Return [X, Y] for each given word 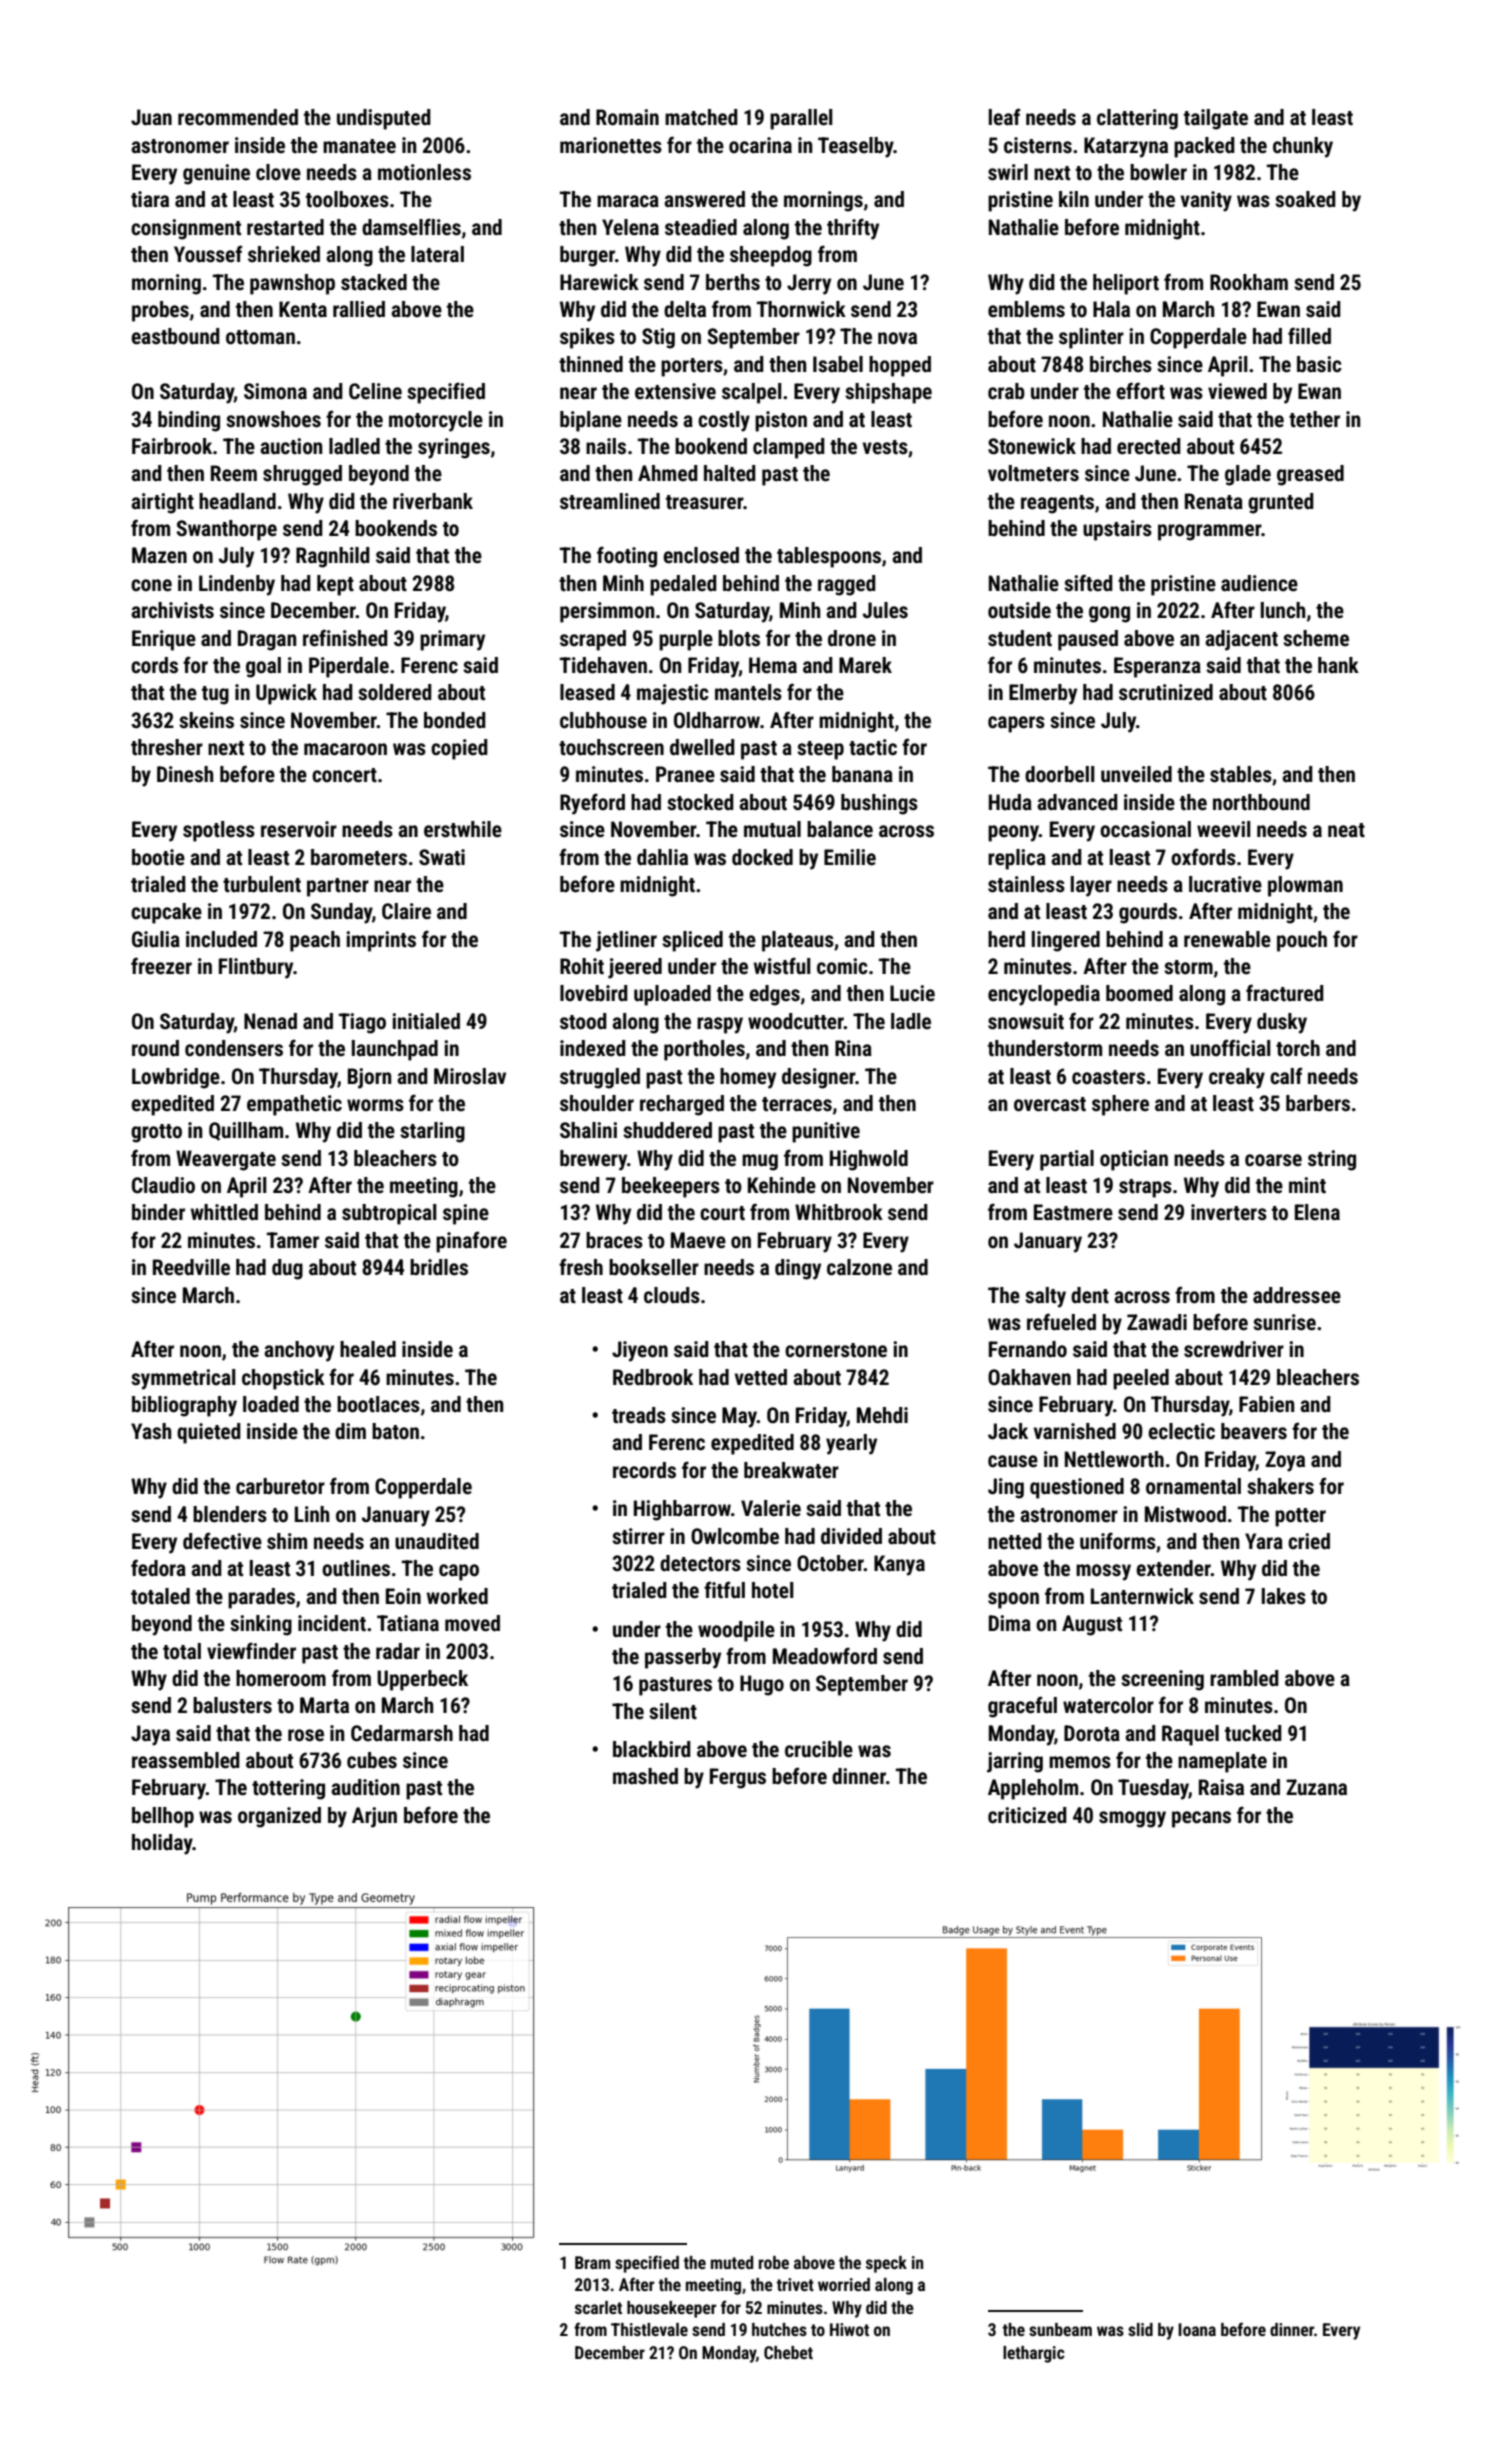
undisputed [384, 119]
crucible [819, 1749]
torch [1298, 1048]
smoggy [1132, 1819]
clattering [1137, 119]
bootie [158, 857]
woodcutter [796, 1021]
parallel [801, 119]
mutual [772, 829]
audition [365, 1787]
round [155, 1048]
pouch [1302, 941]
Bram [592, 2262]
